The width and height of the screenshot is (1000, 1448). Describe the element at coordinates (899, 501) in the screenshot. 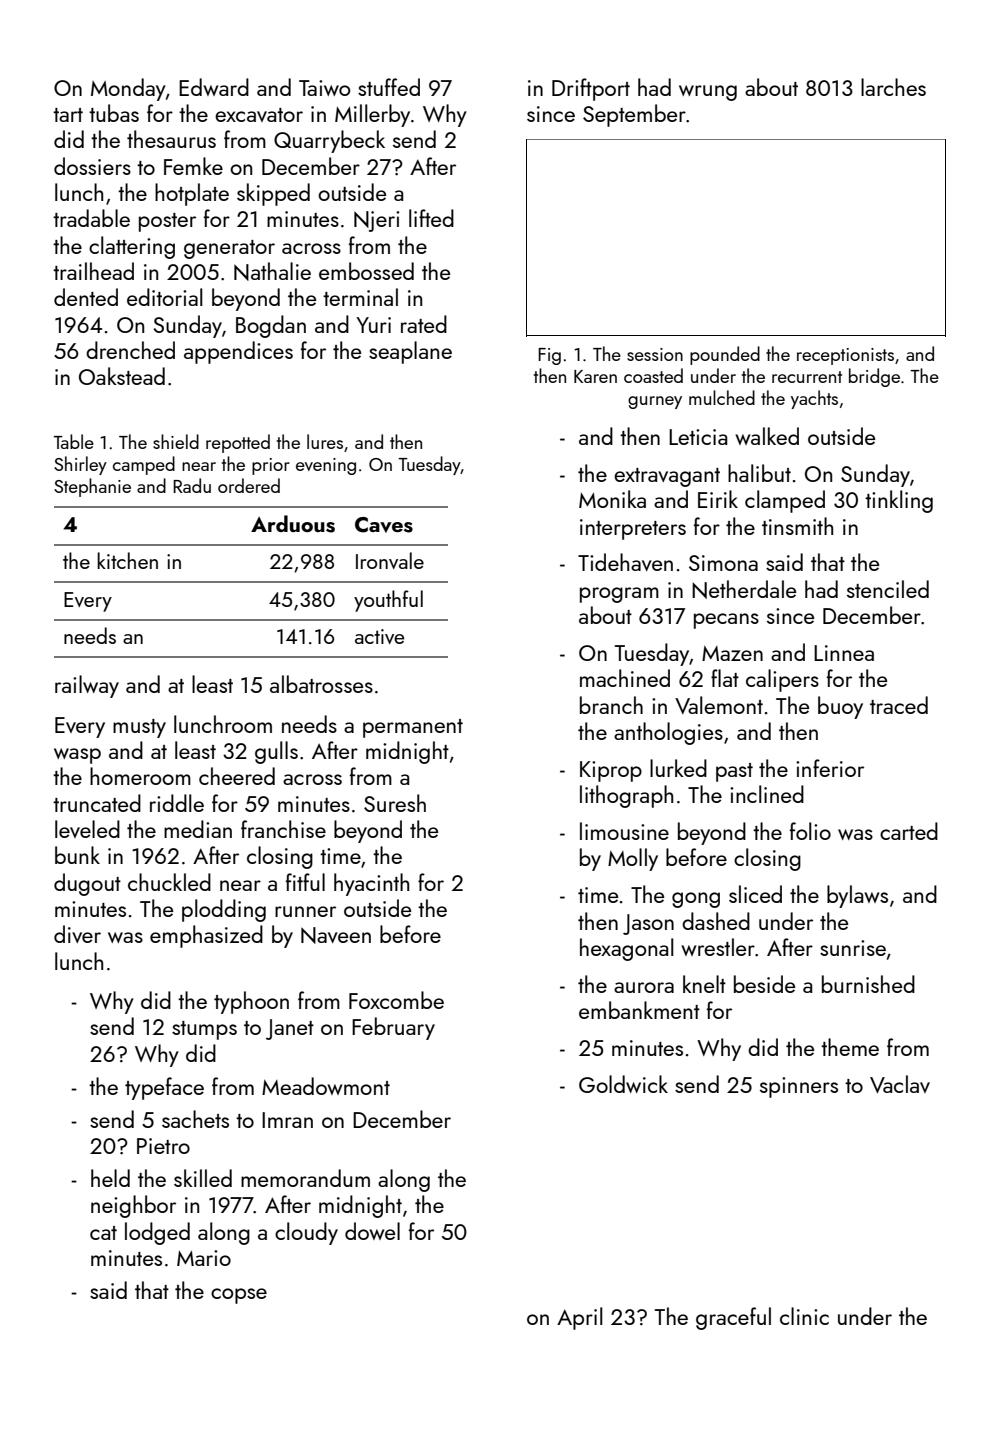

I see `tinkling` at that location.
